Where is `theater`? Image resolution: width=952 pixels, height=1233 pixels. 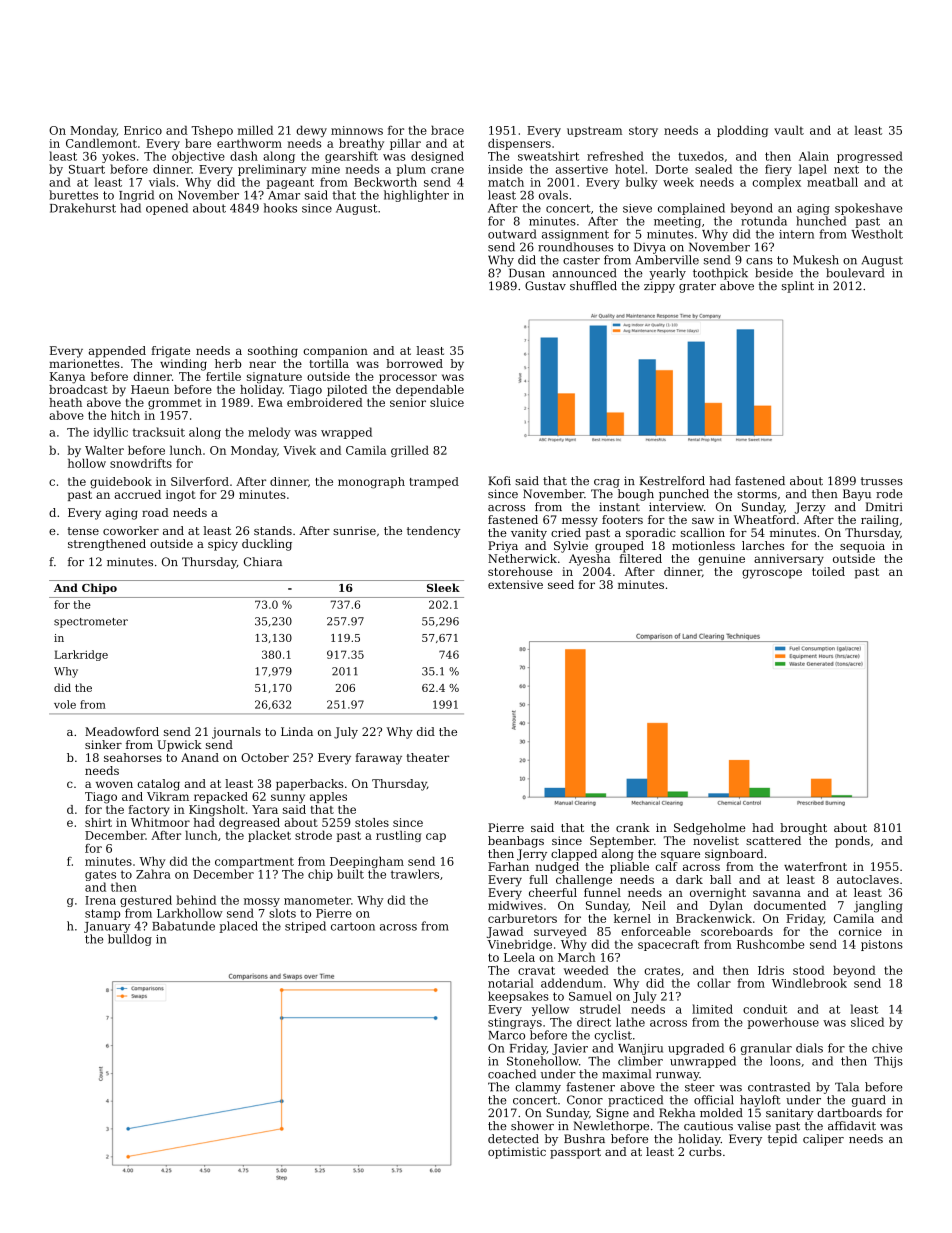
theater is located at coordinates (428, 757).
